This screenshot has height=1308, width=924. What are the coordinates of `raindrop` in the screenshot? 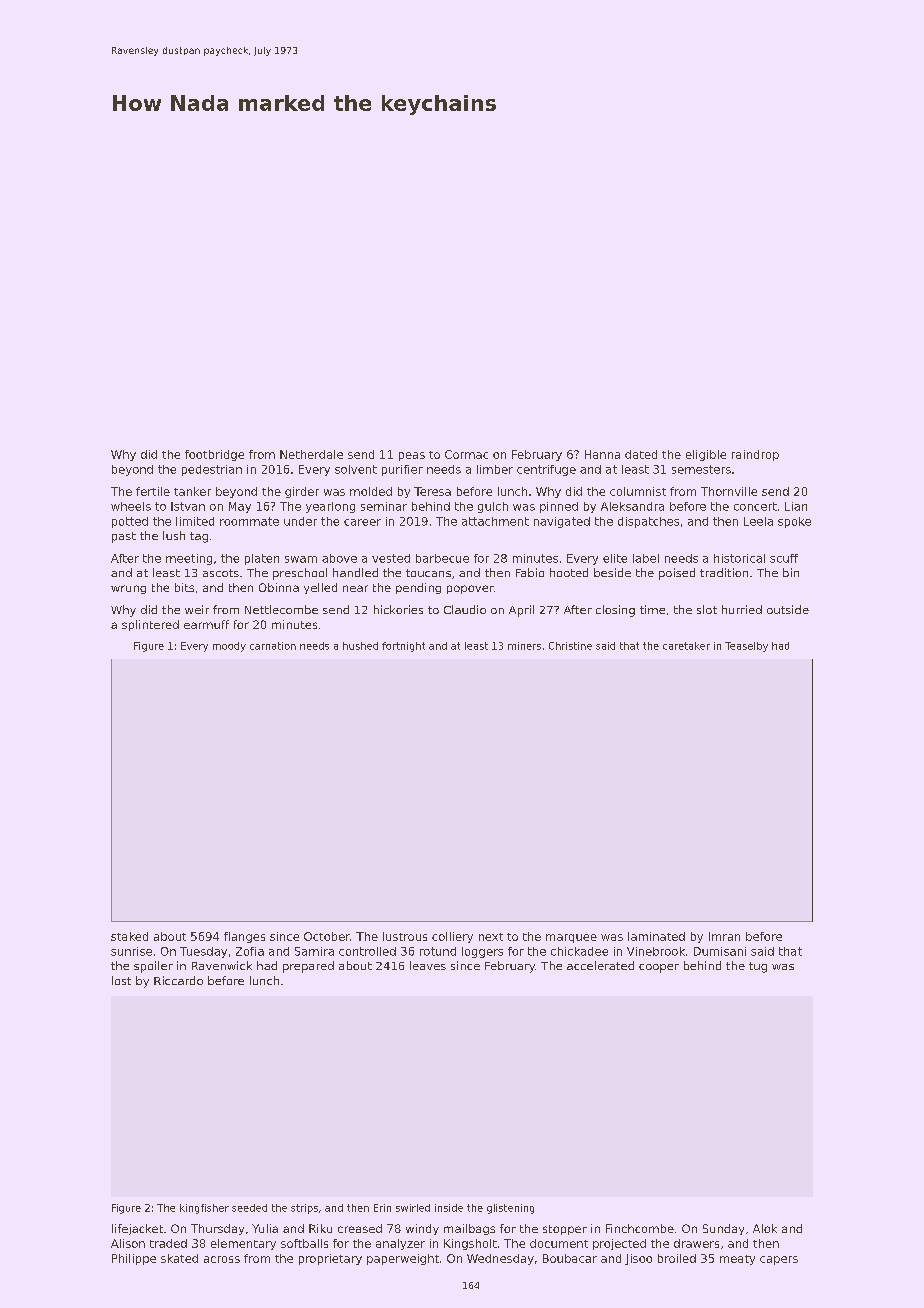 It's located at (755, 455).
